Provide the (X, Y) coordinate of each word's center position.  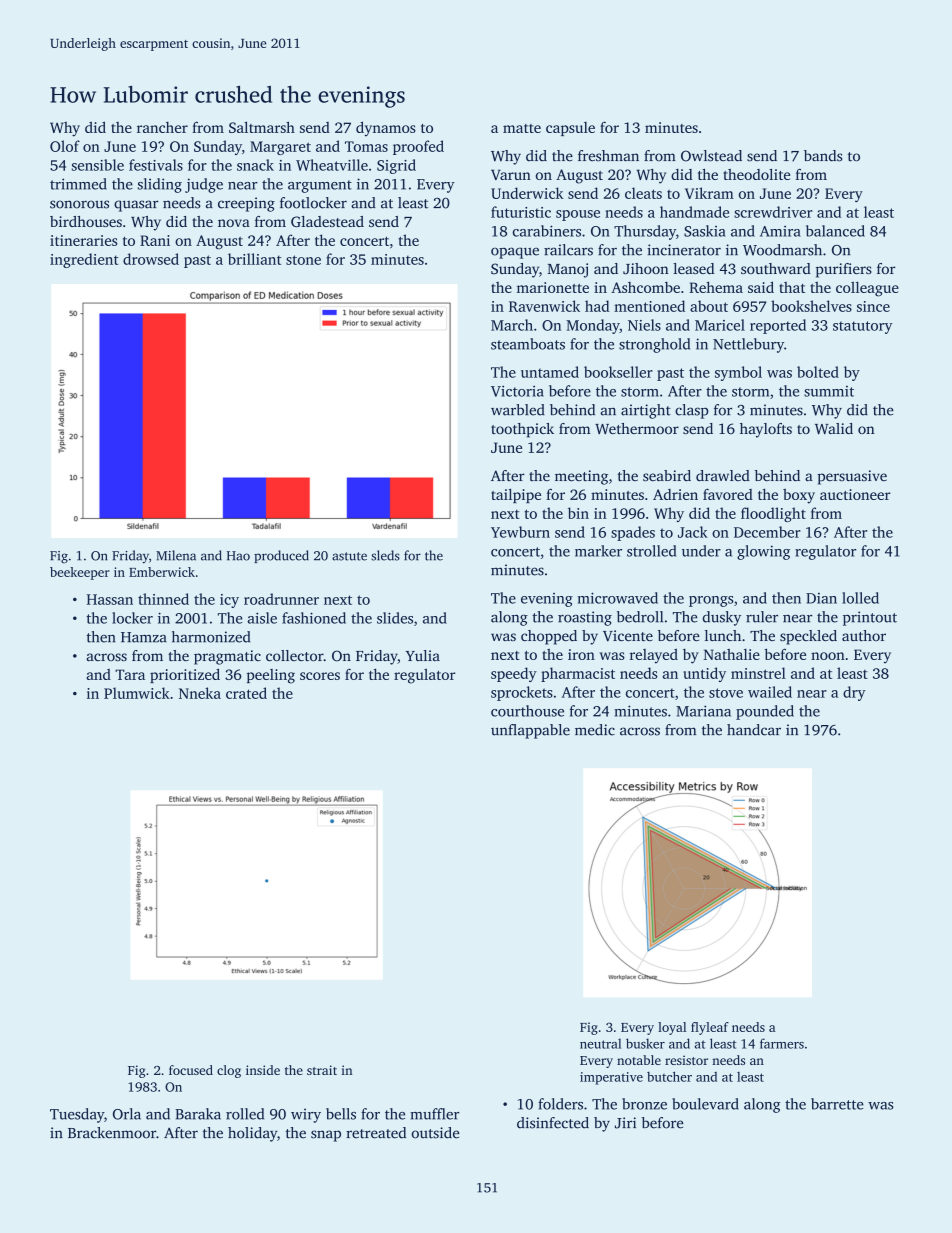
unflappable (530, 731)
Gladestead (327, 221)
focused (191, 1070)
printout (870, 618)
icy (229, 601)
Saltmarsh (262, 127)
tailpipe (516, 496)
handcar (754, 730)
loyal (672, 1028)
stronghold (654, 345)
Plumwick (137, 693)
